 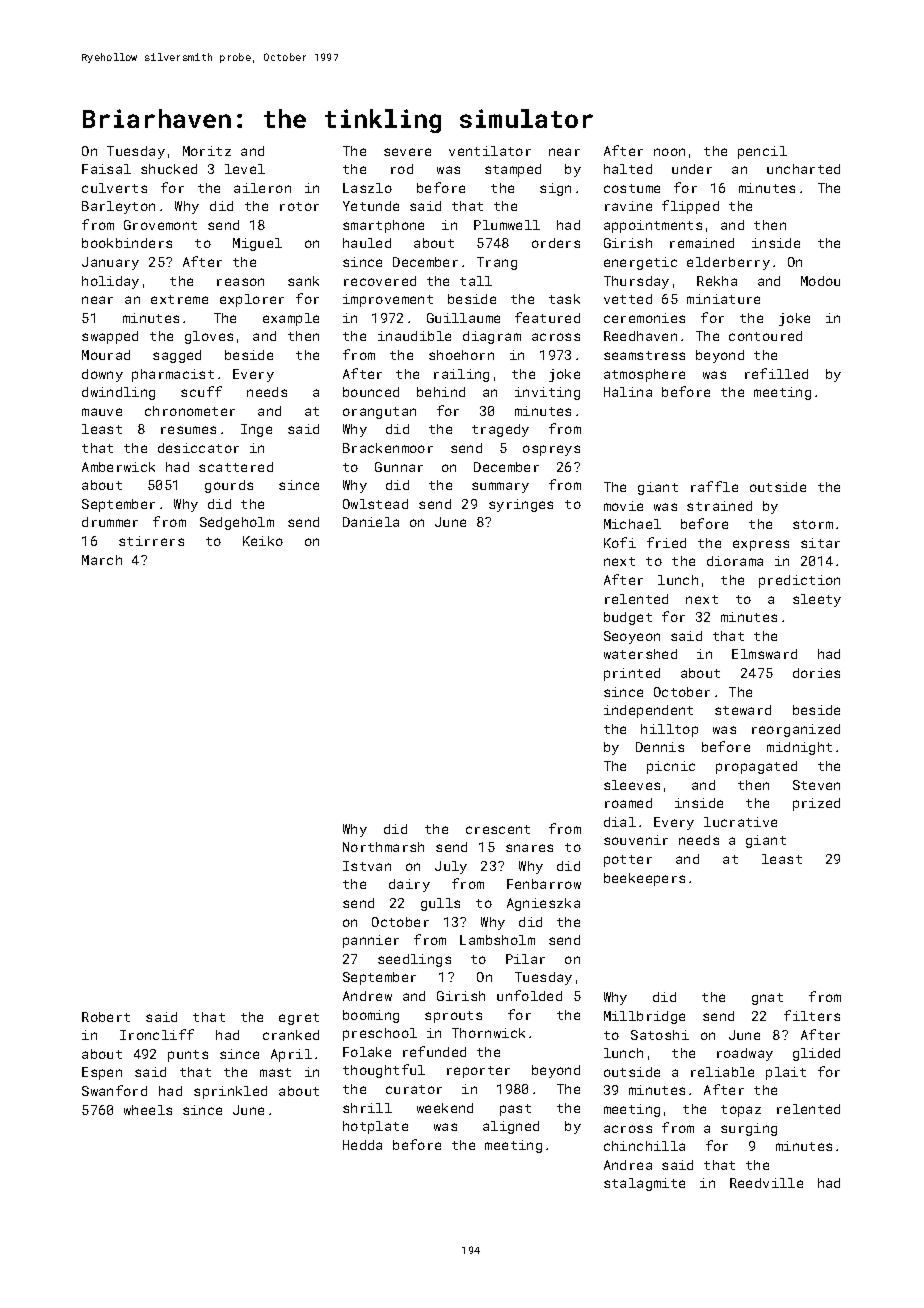 I want to click on filters, so click(x=812, y=1015).
